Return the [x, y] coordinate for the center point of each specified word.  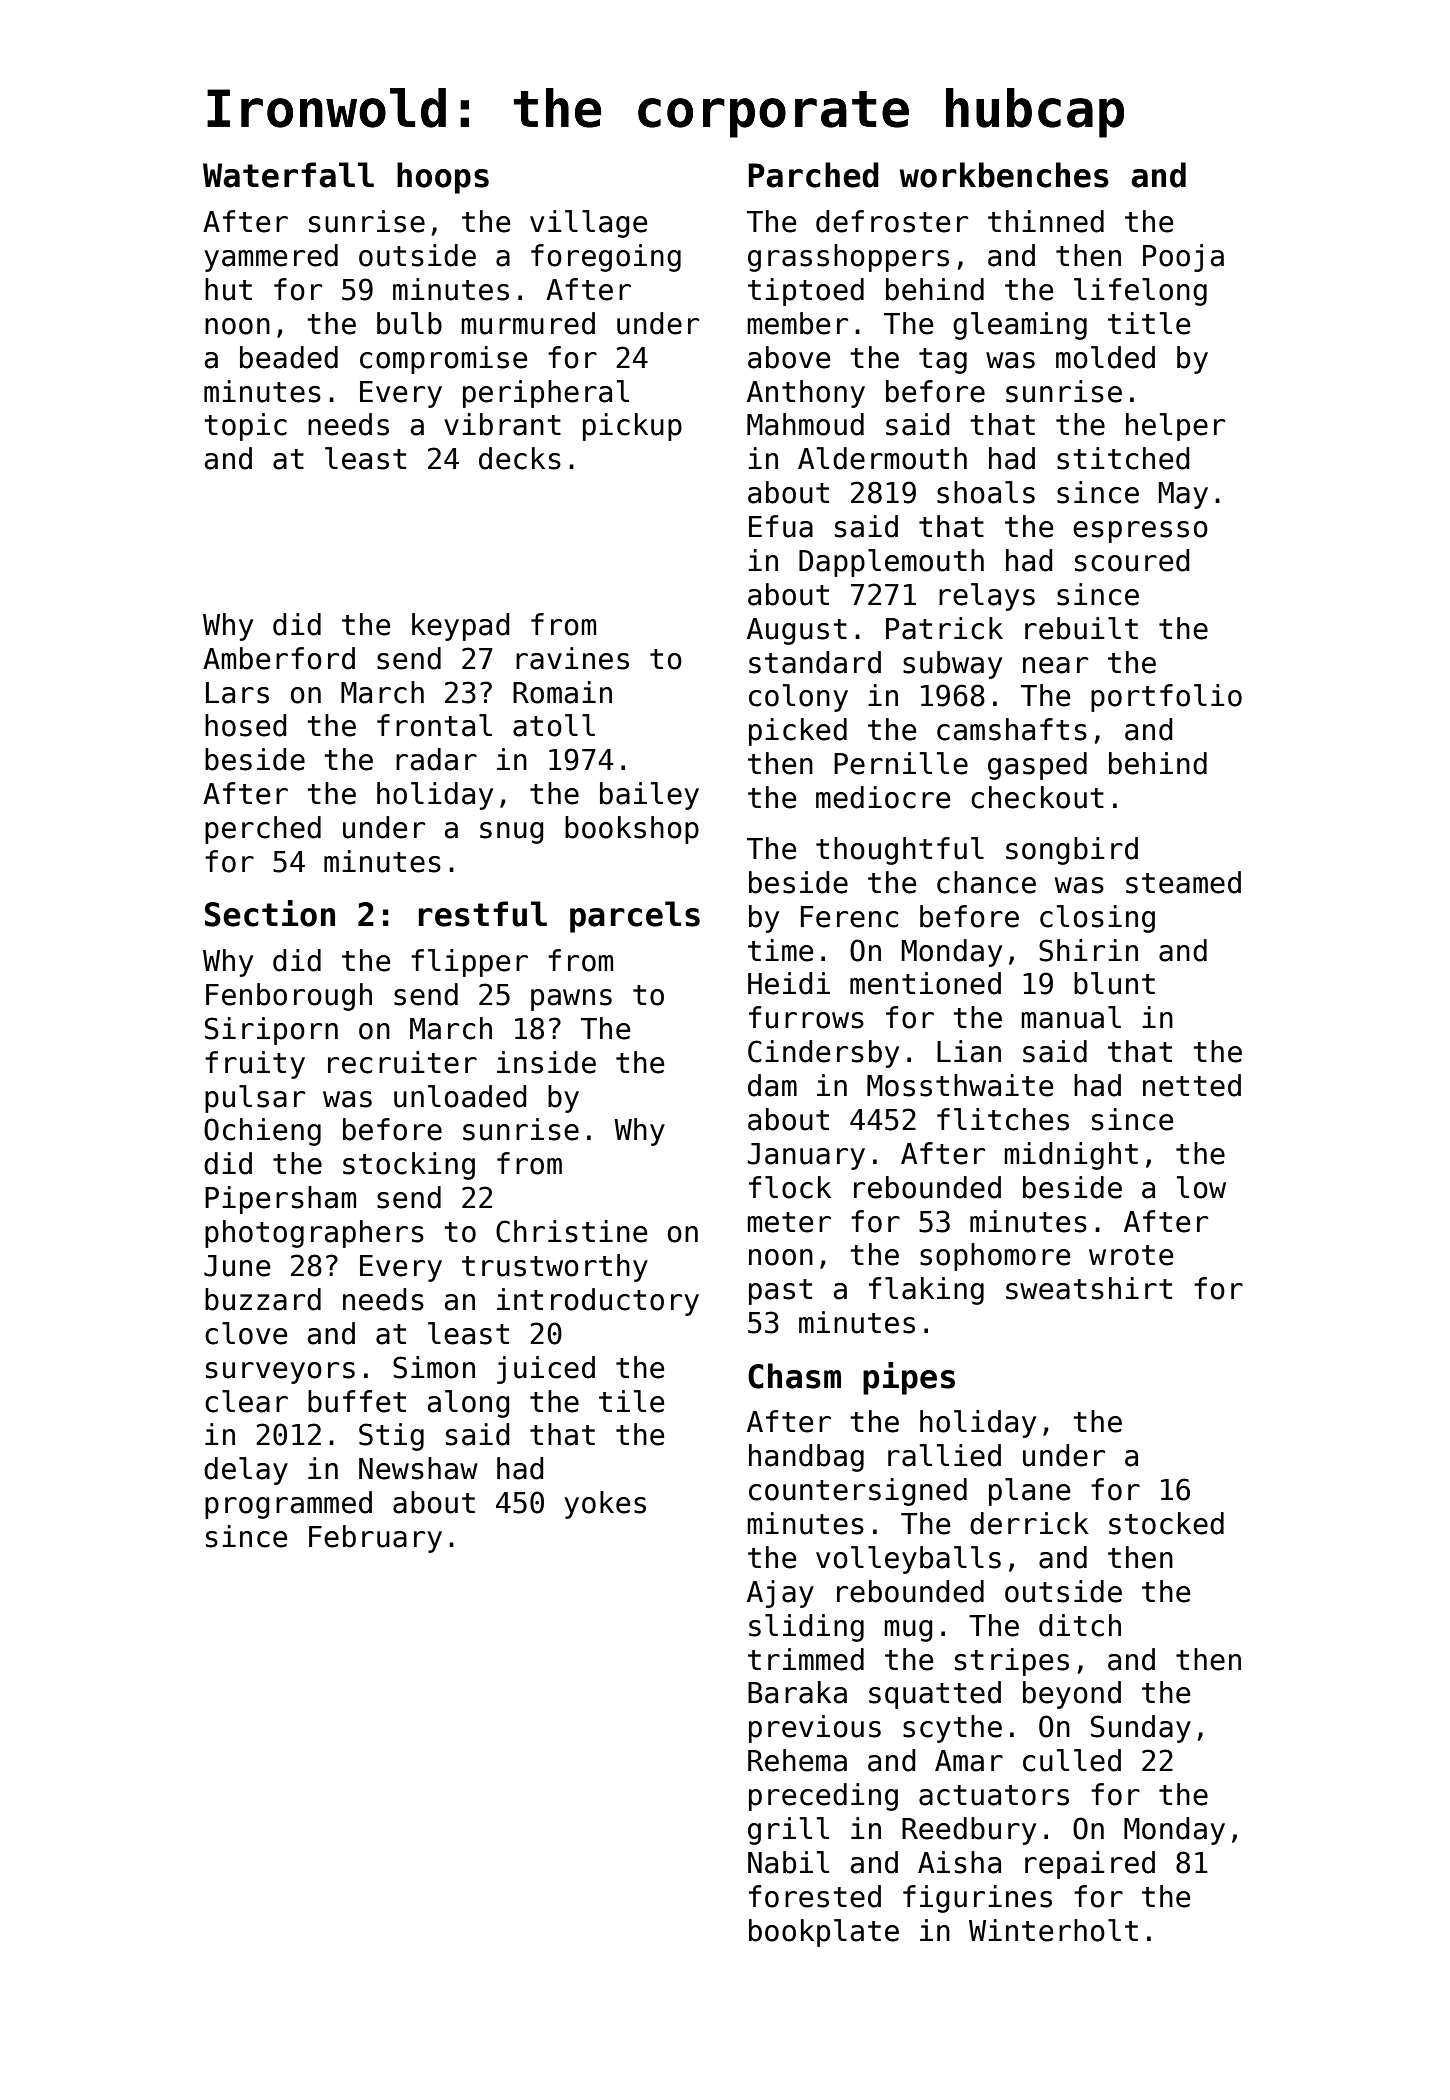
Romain [562, 692]
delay [246, 1471]
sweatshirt [1089, 1288]
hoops [443, 178]
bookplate [824, 1933]
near [1055, 665]
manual [1071, 1017]
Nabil [788, 1862]
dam [772, 1085]
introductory [598, 1302]
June [237, 1266]
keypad [461, 627]
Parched [813, 175]
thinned [1046, 221]
